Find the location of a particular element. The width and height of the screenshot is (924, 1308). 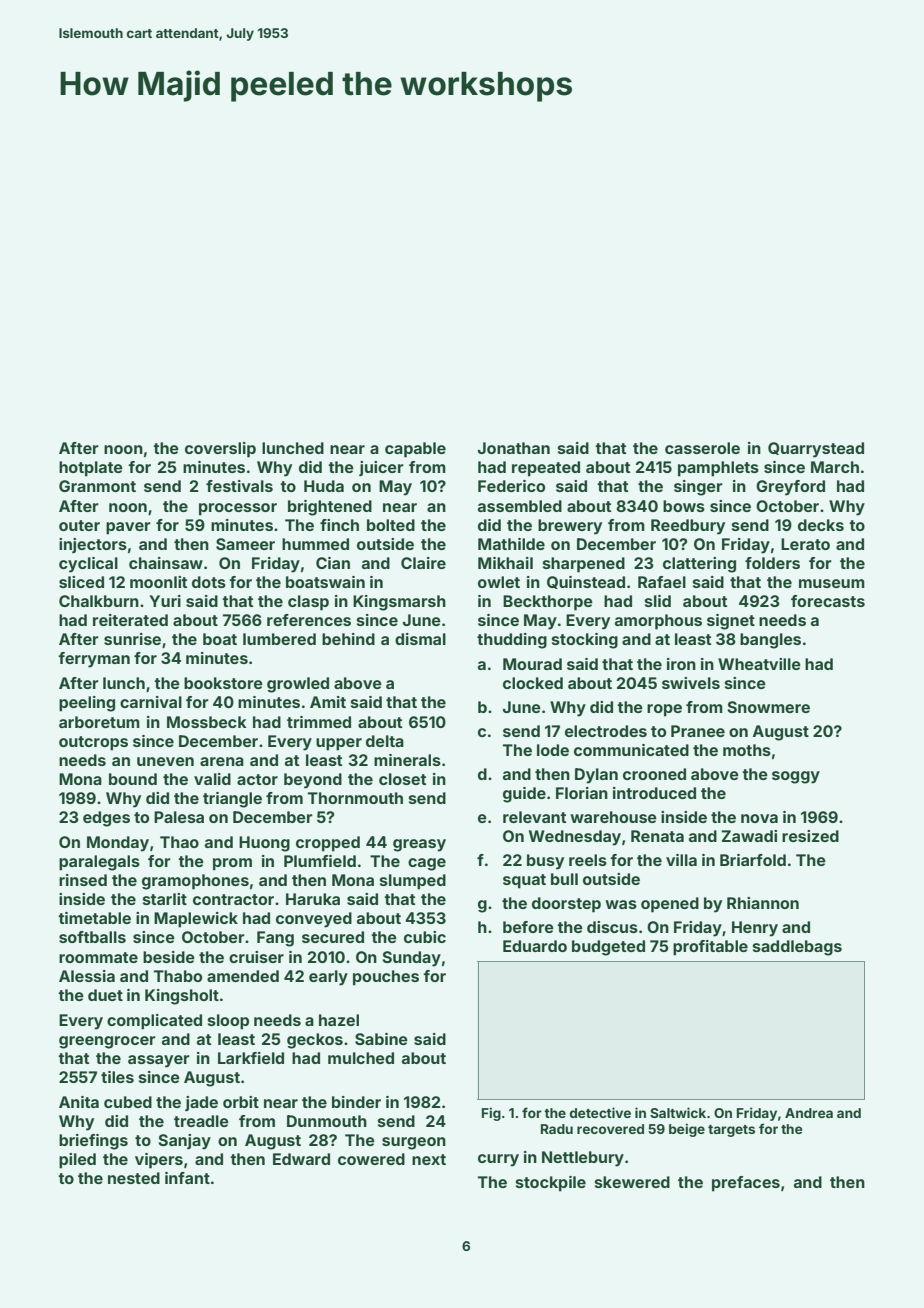

museum is located at coordinates (832, 583).
